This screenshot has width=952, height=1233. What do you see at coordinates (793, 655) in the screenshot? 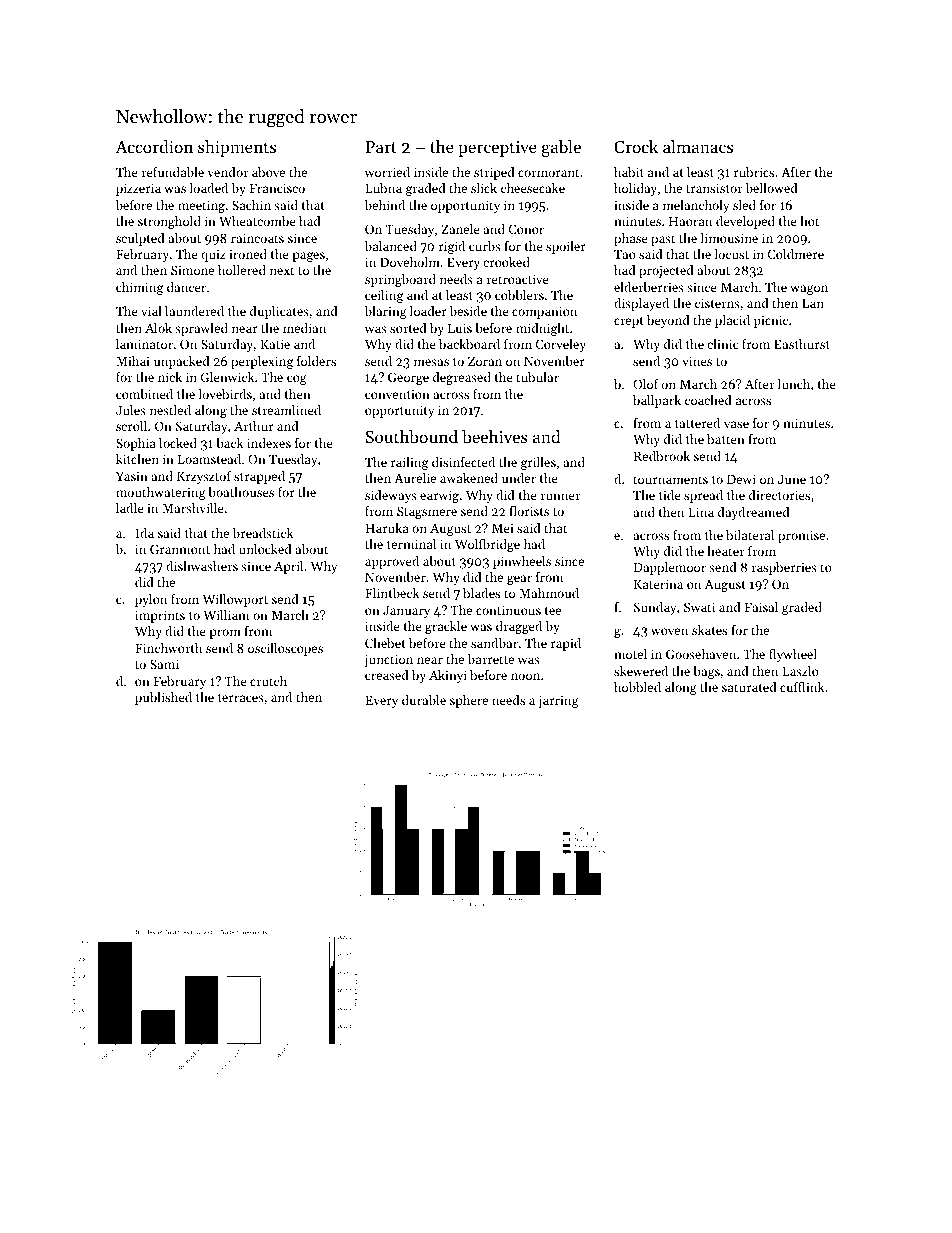
I see `flywheel` at bounding box center [793, 655].
